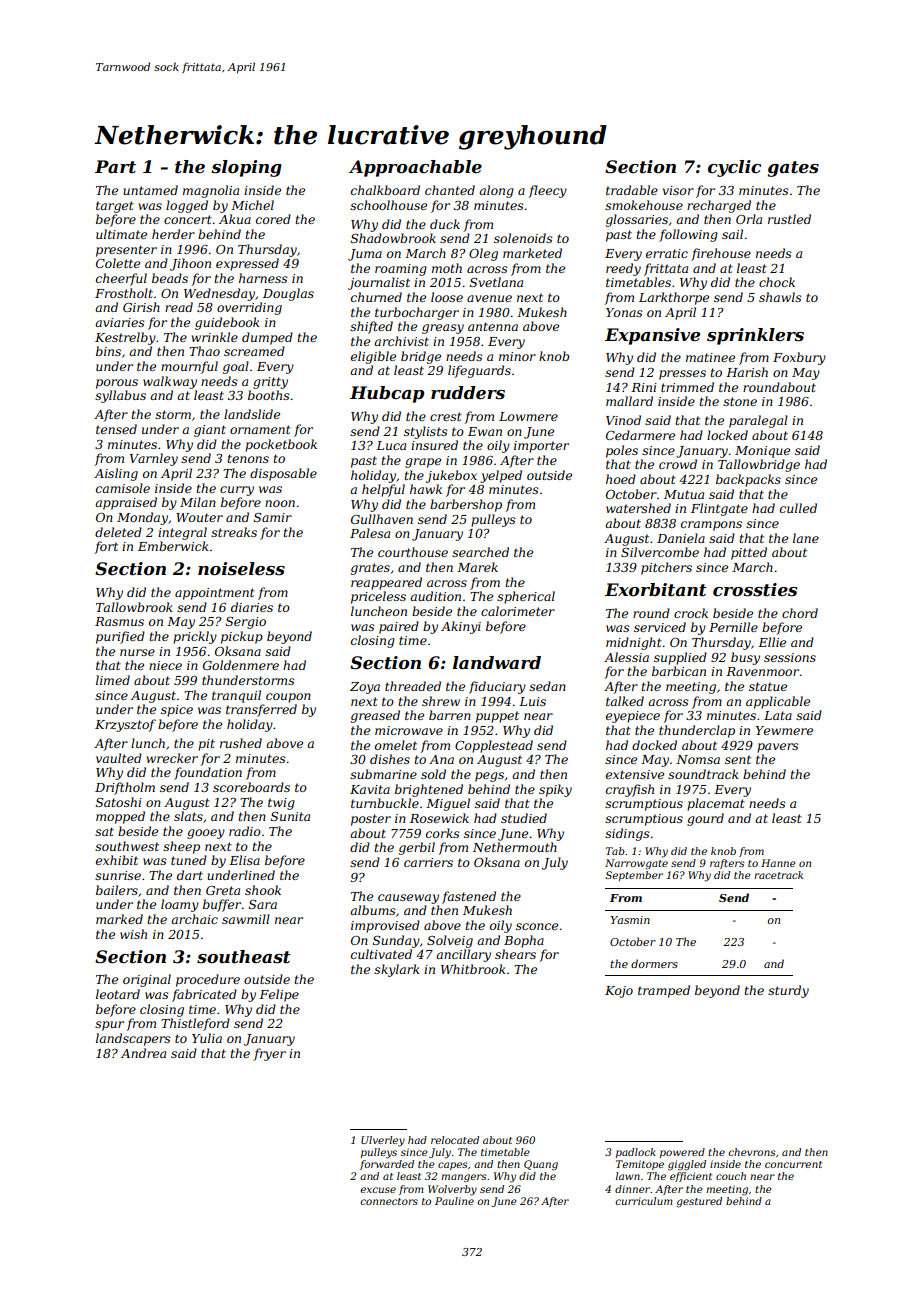  I want to click on Ewan, so click(485, 431).
